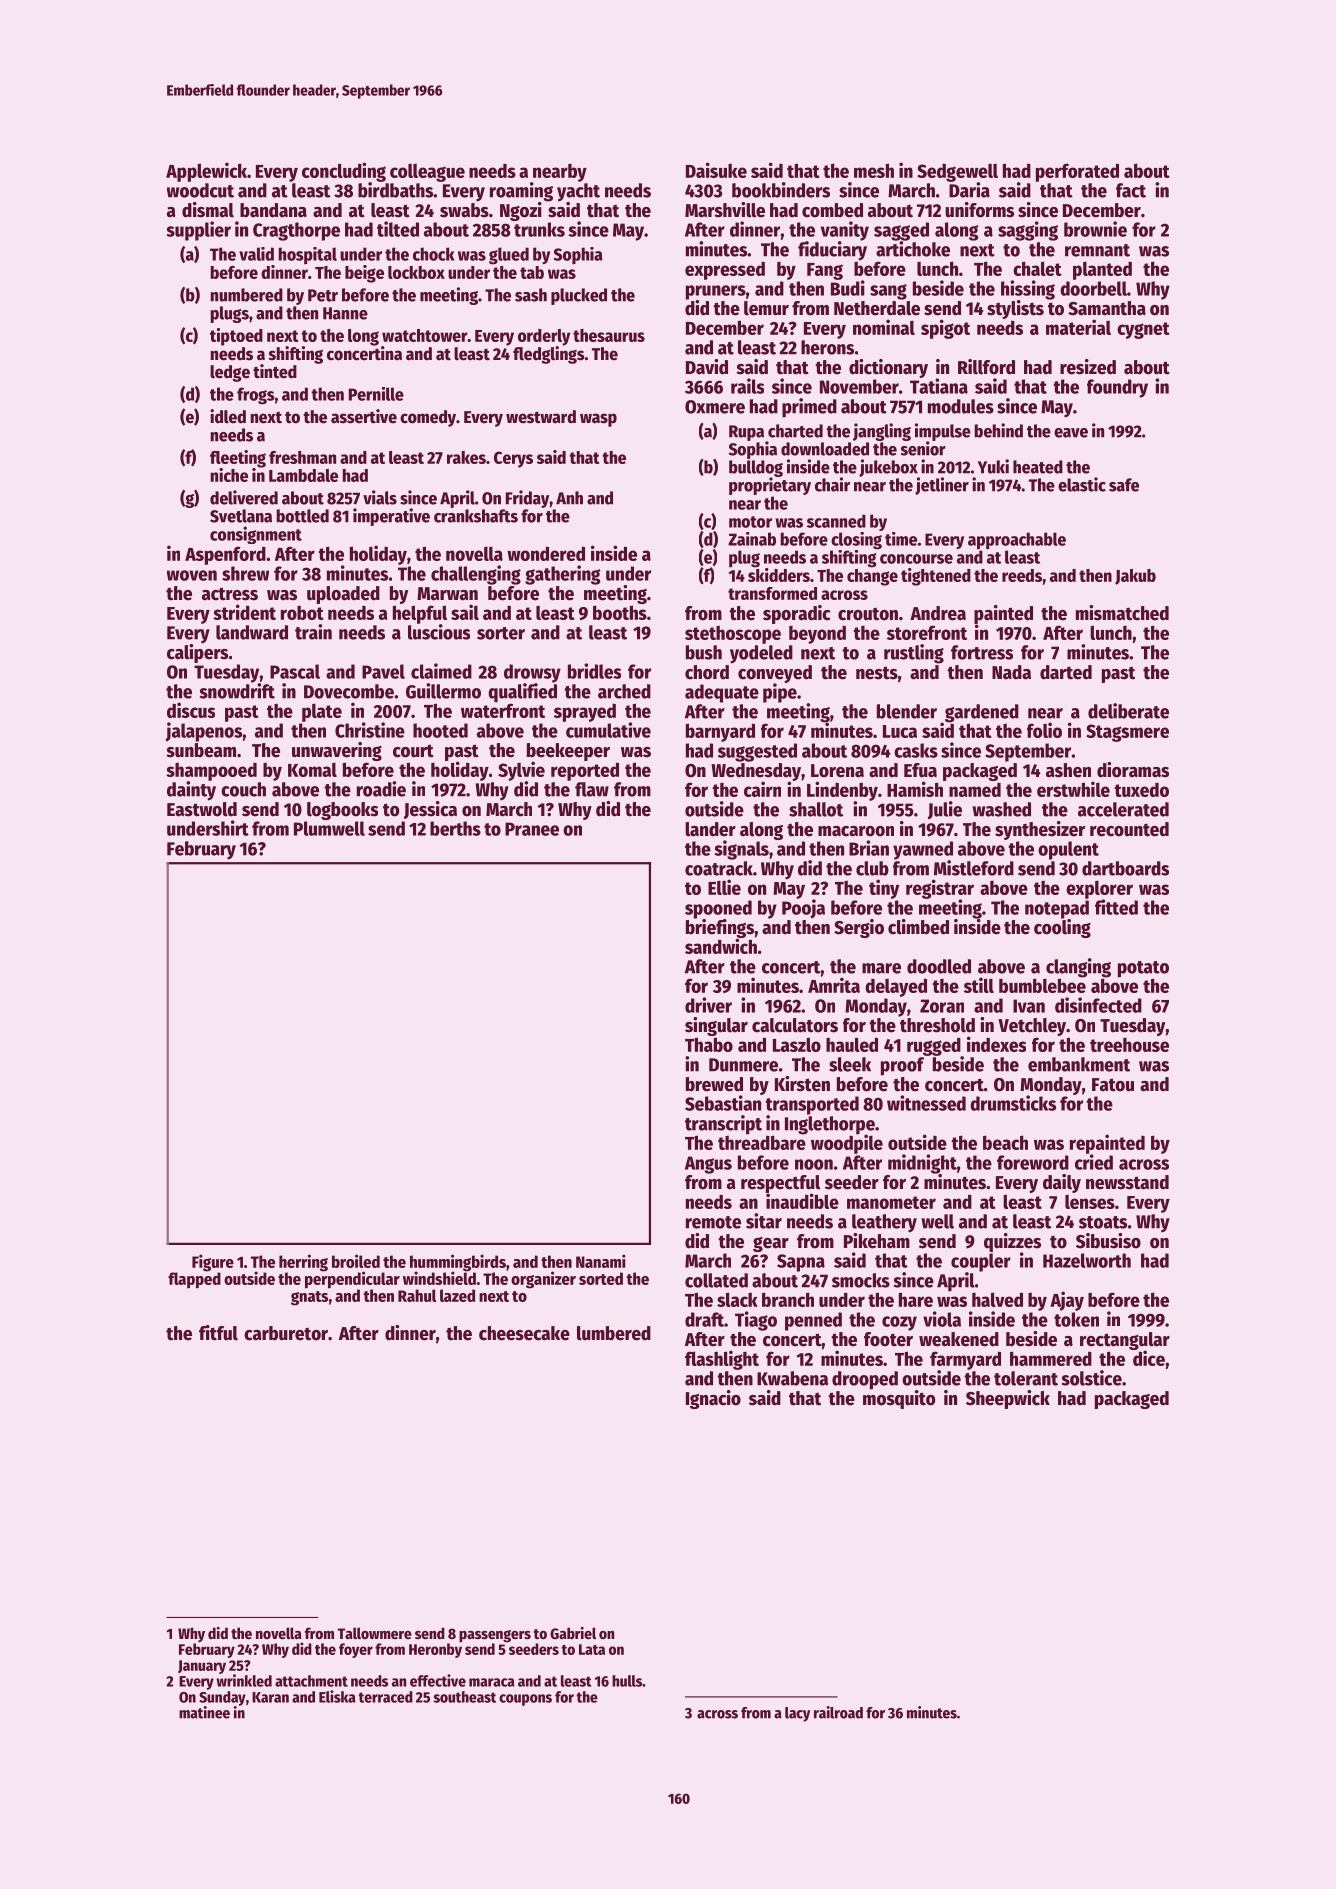  Describe the element at coordinates (1128, 711) in the screenshot. I see `deliberate` at that location.
